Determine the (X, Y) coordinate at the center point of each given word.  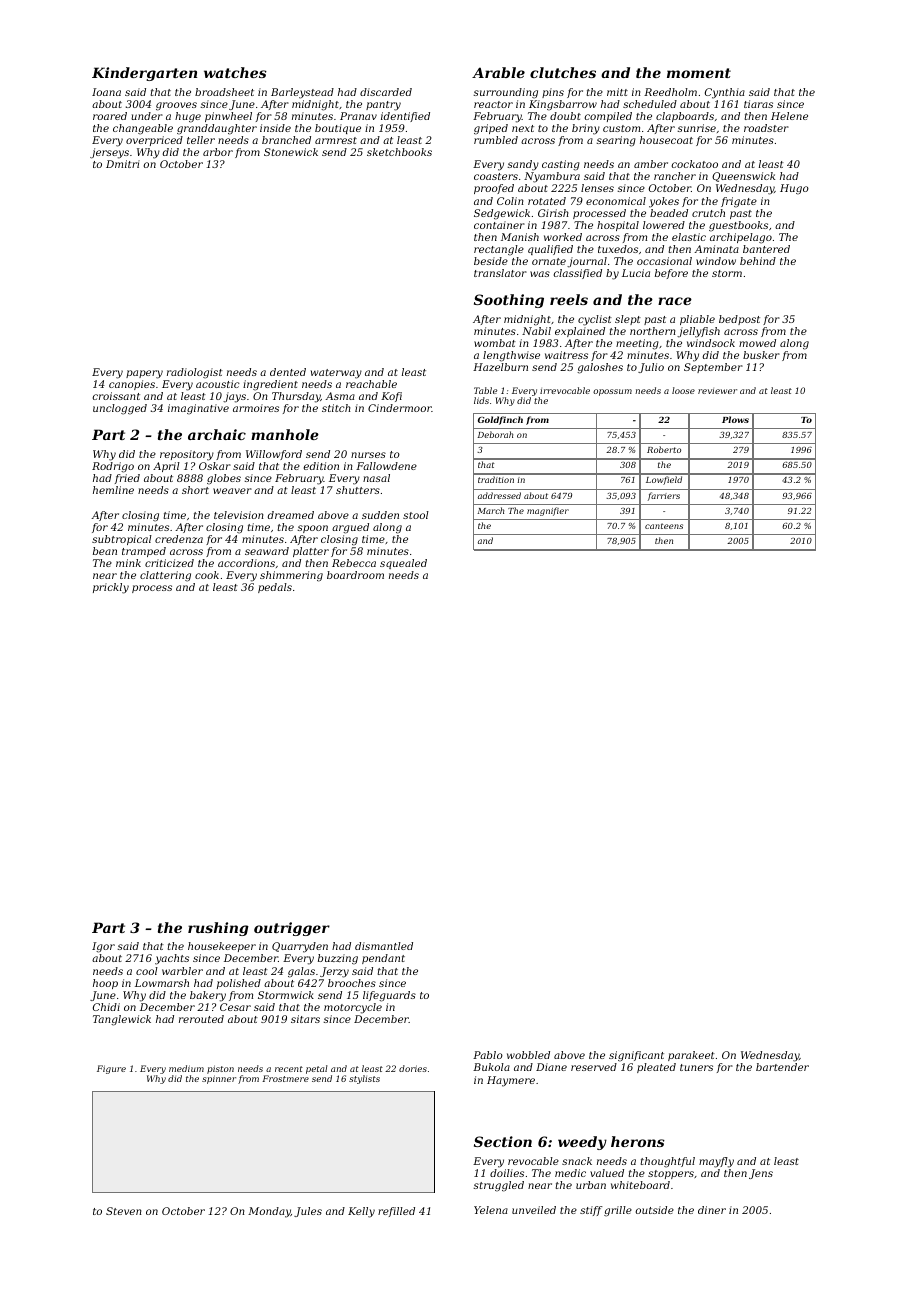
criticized (169, 563)
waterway (336, 374)
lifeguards (389, 996)
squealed (403, 564)
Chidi (106, 1007)
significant (636, 1056)
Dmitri (123, 164)
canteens (664, 526)
